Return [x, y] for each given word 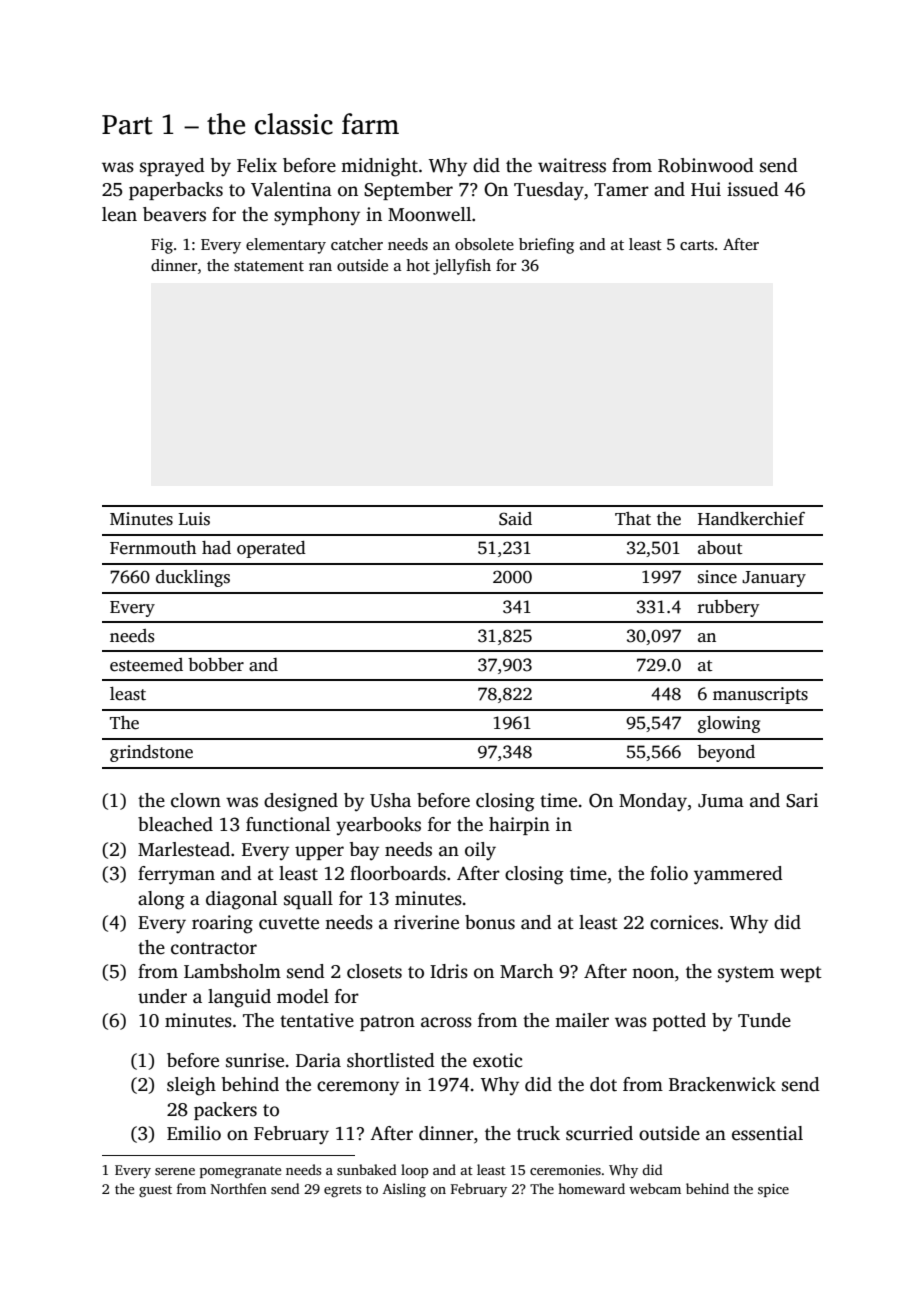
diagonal [241, 900]
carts [697, 245]
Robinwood [706, 165]
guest [155, 1191]
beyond [726, 753]
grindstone [151, 753]
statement [269, 266]
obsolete [484, 244]
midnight [379, 167]
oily [480, 851]
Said [515, 519]
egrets [342, 1191]
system [746, 974]
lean [119, 214]
